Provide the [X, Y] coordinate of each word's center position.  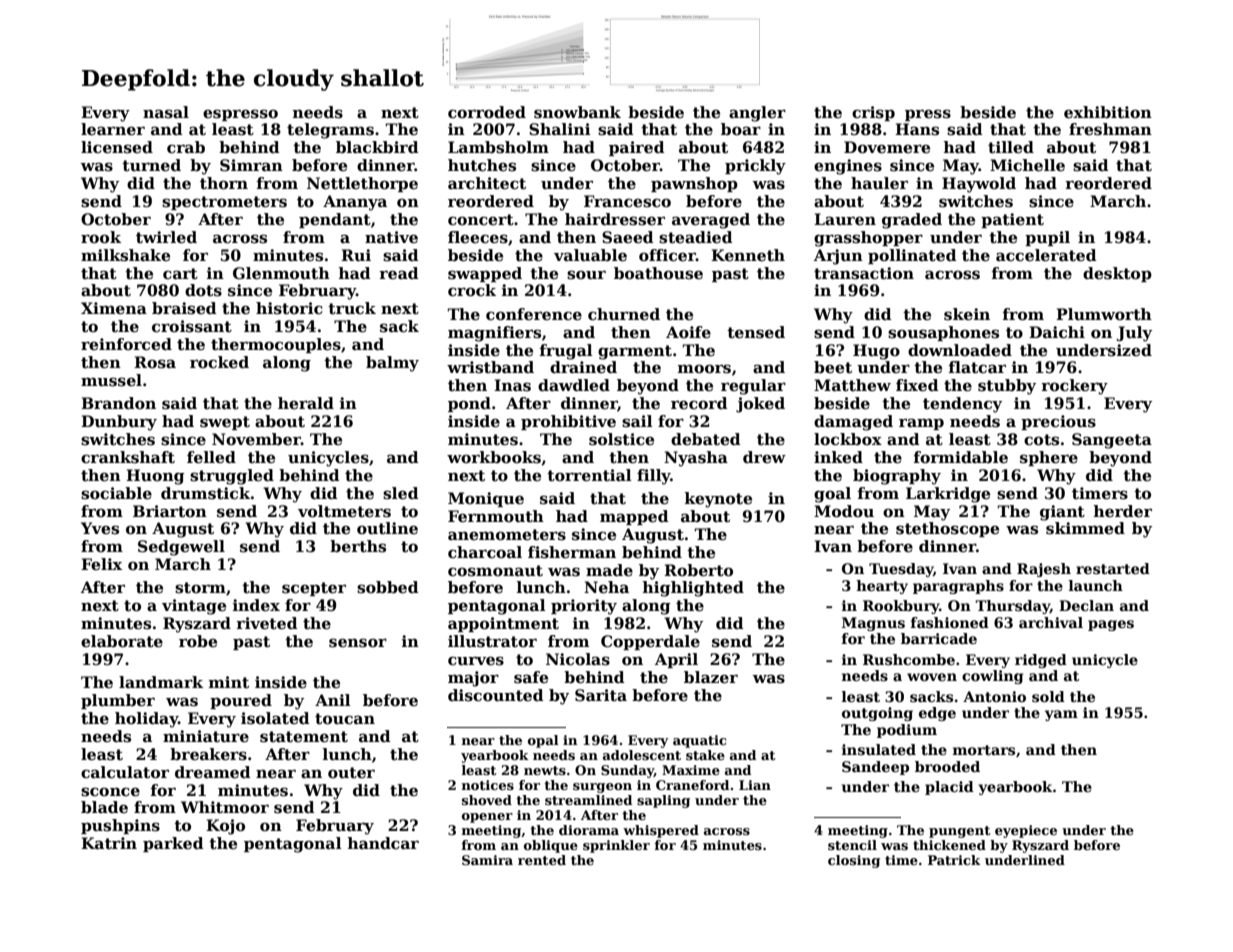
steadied [696, 237]
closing [854, 861]
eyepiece [1026, 831]
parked [173, 844]
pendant [335, 220]
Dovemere [887, 147]
